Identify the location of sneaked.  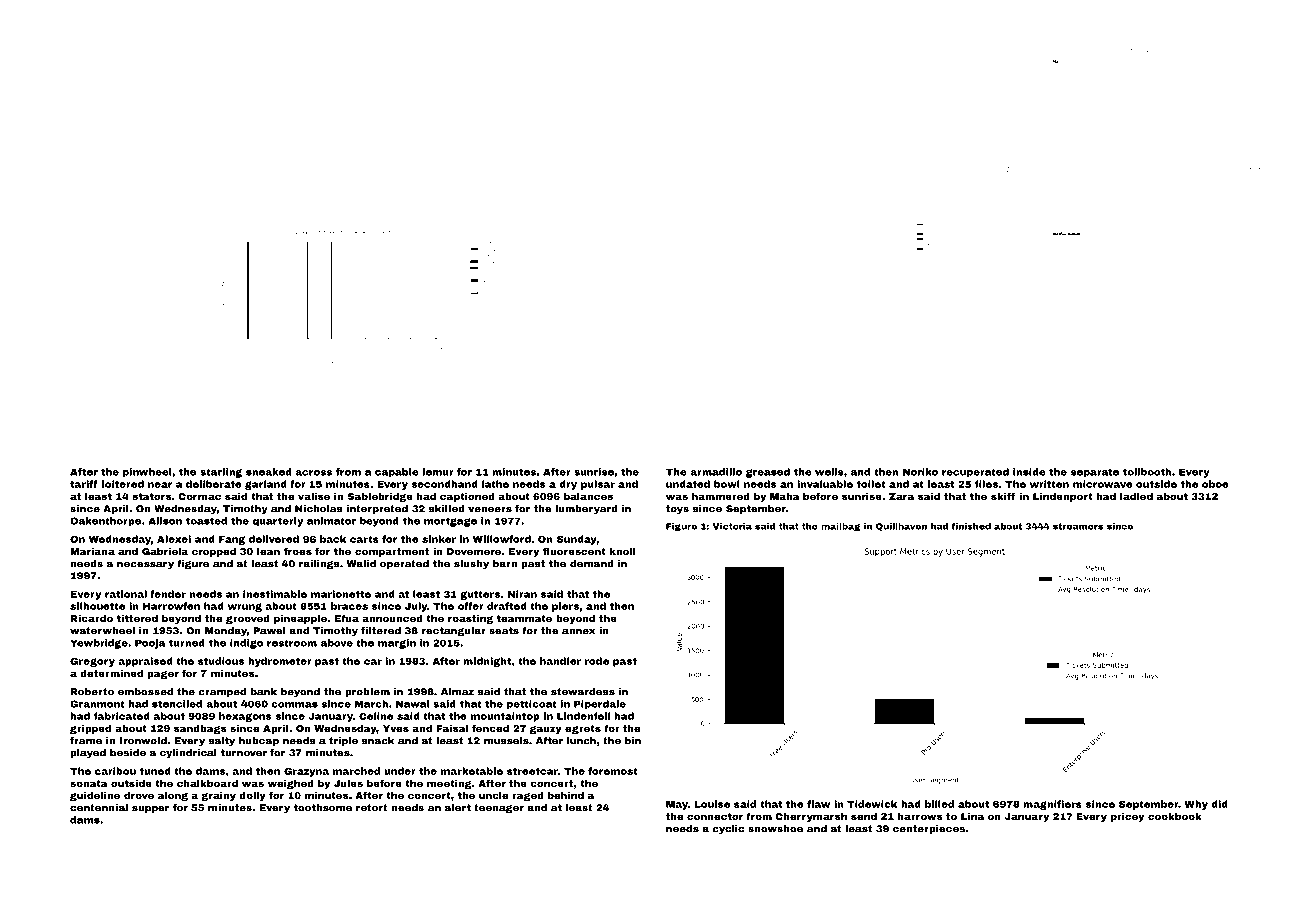
(269, 472).
